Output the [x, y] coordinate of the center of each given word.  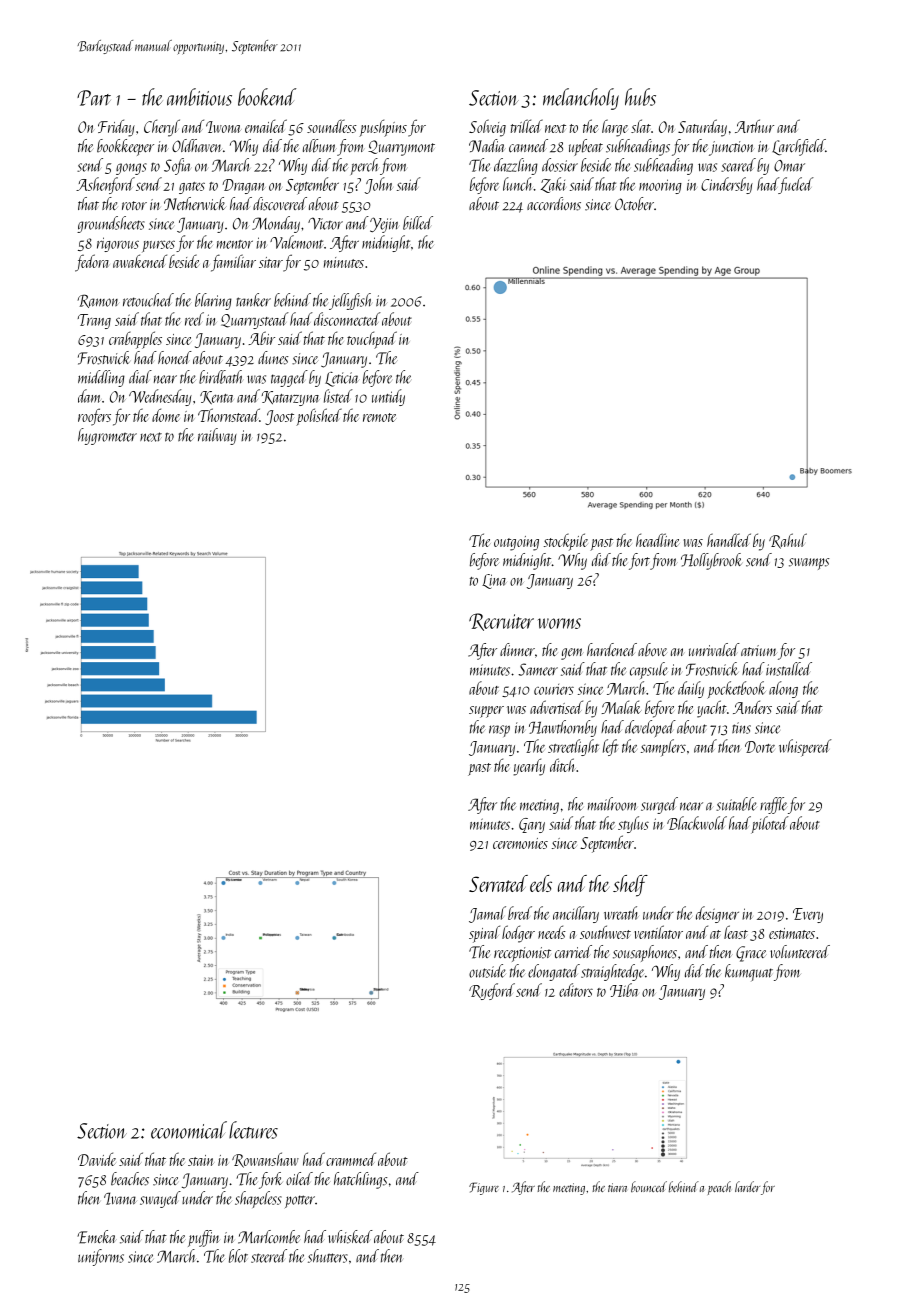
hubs [640, 97]
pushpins [383, 128]
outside [487, 971]
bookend [267, 97]
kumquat [749, 972]
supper [486, 712]
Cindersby [727, 185]
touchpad [372, 340]
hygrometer [107, 436]
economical [189, 1130]
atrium [759, 650]
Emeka [96, 1237]
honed [175, 358]
